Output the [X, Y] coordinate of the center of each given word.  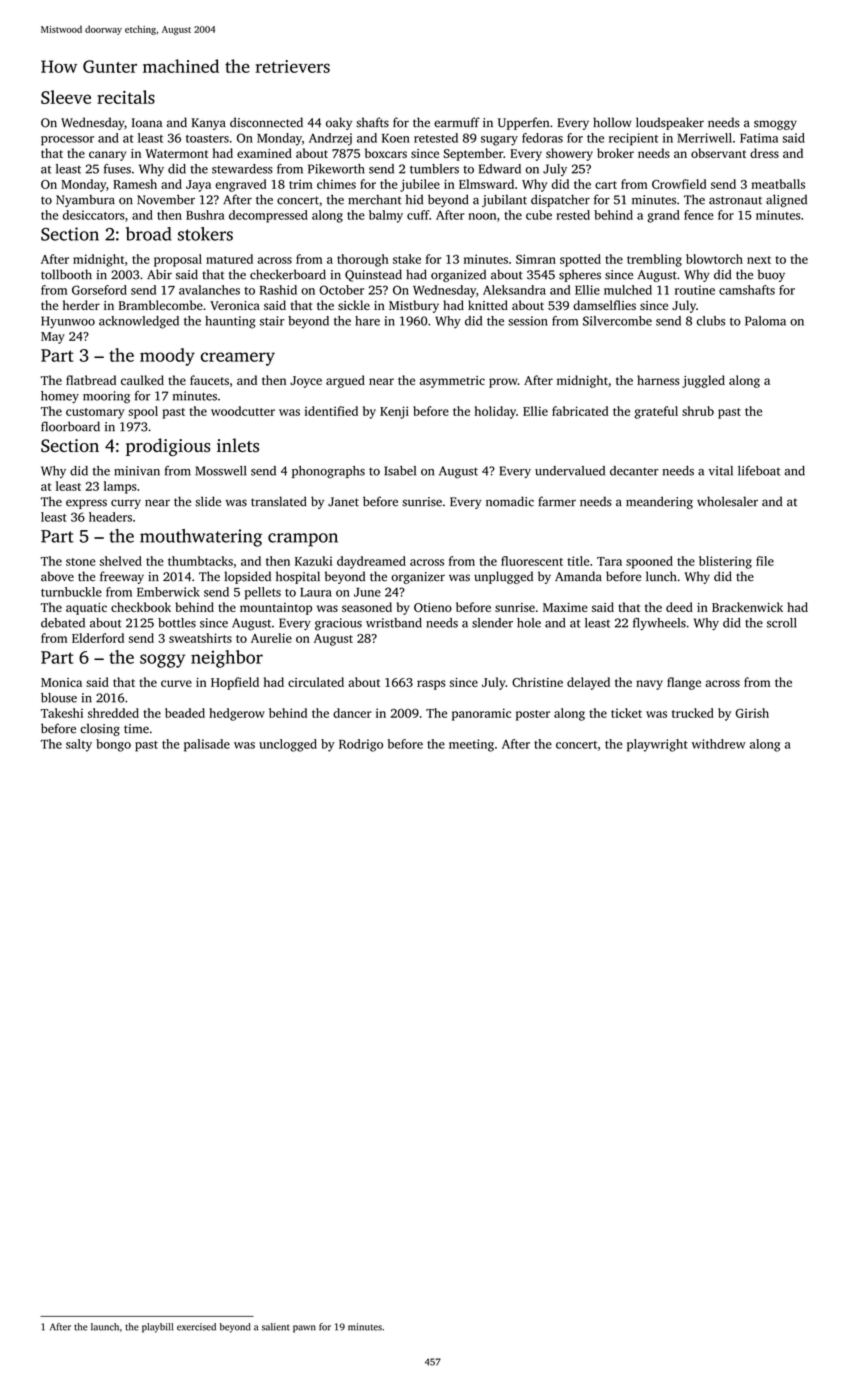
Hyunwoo [68, 322]
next [759, 260]
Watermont [176, 153]
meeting [471, 745]
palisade [207, 745]
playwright [657, 745]
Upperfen [523, 123]
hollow [612, 122]
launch [105, 1327]
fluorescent [532, 561]
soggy [162, 661]
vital [721, 471]
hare [367, 321]
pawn [304, 1329]
